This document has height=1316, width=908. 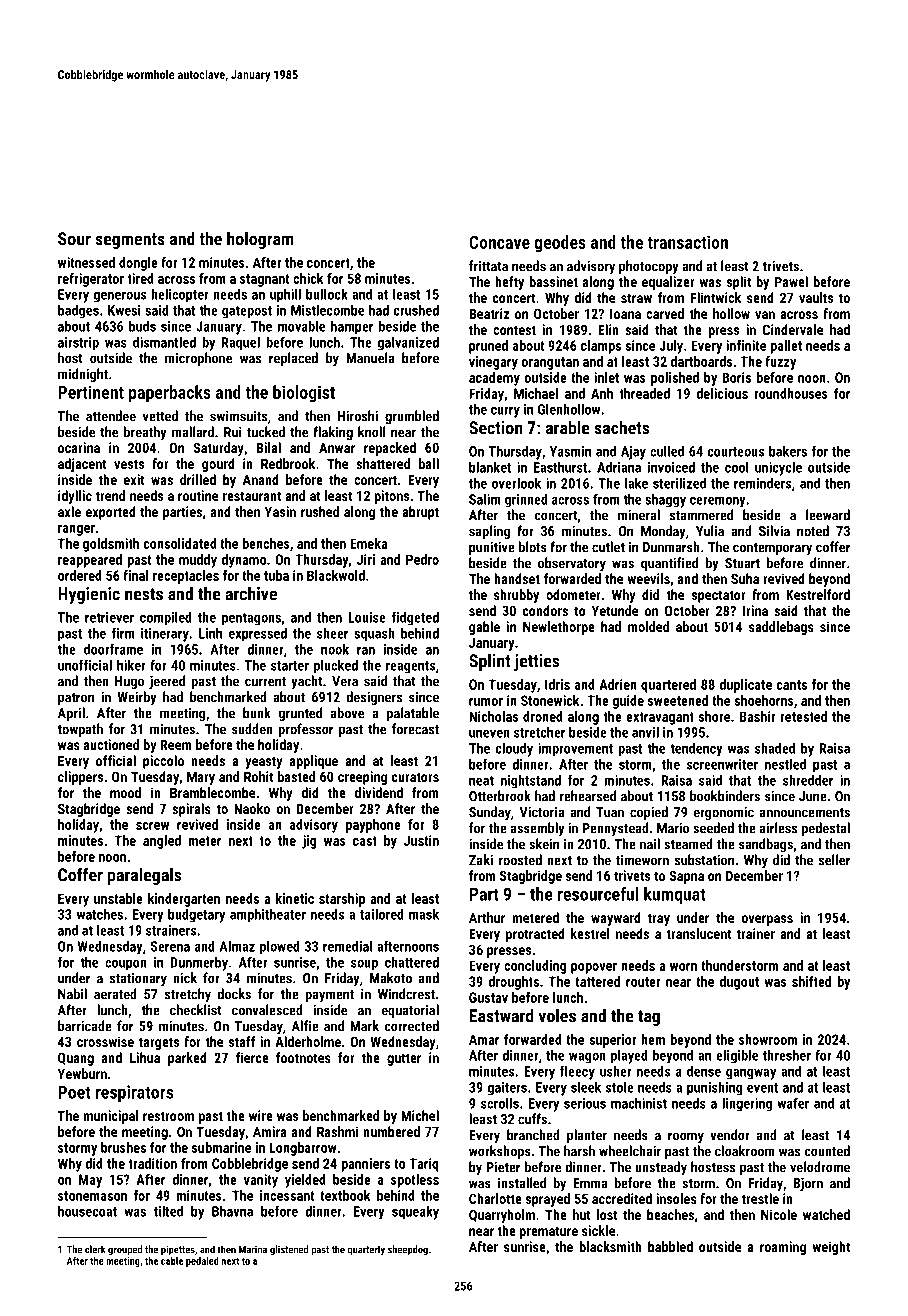 What do you see at coordinates (791, 281) in the document?
I see `Pawel` at bounding box center [791, 281].
